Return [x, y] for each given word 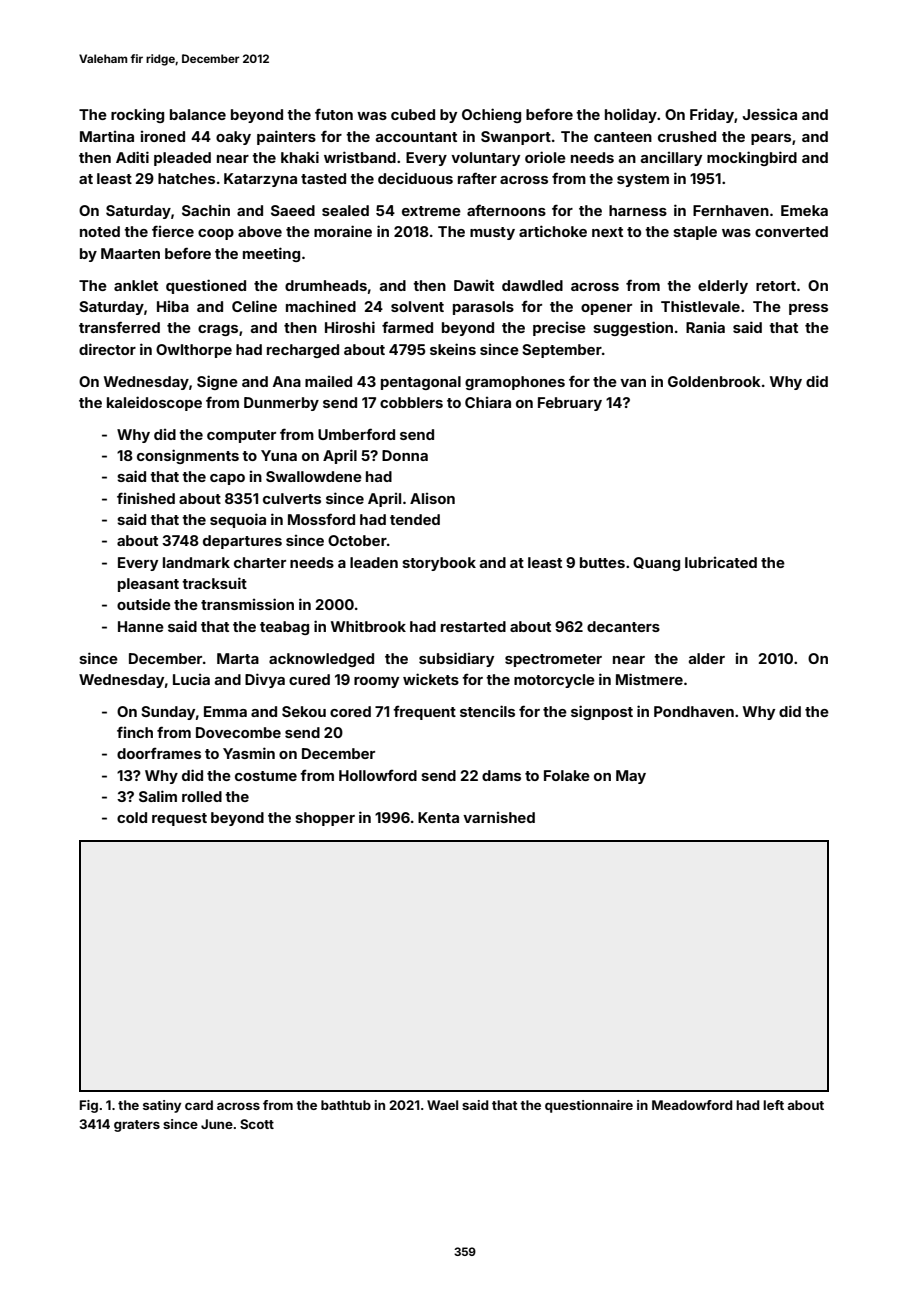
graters [137, 1126]
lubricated [721, 562]
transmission [247, 604]
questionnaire [589, 1106]
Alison [432, 498]
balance [198, 114]
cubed [413, 114]
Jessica [770, 114]
